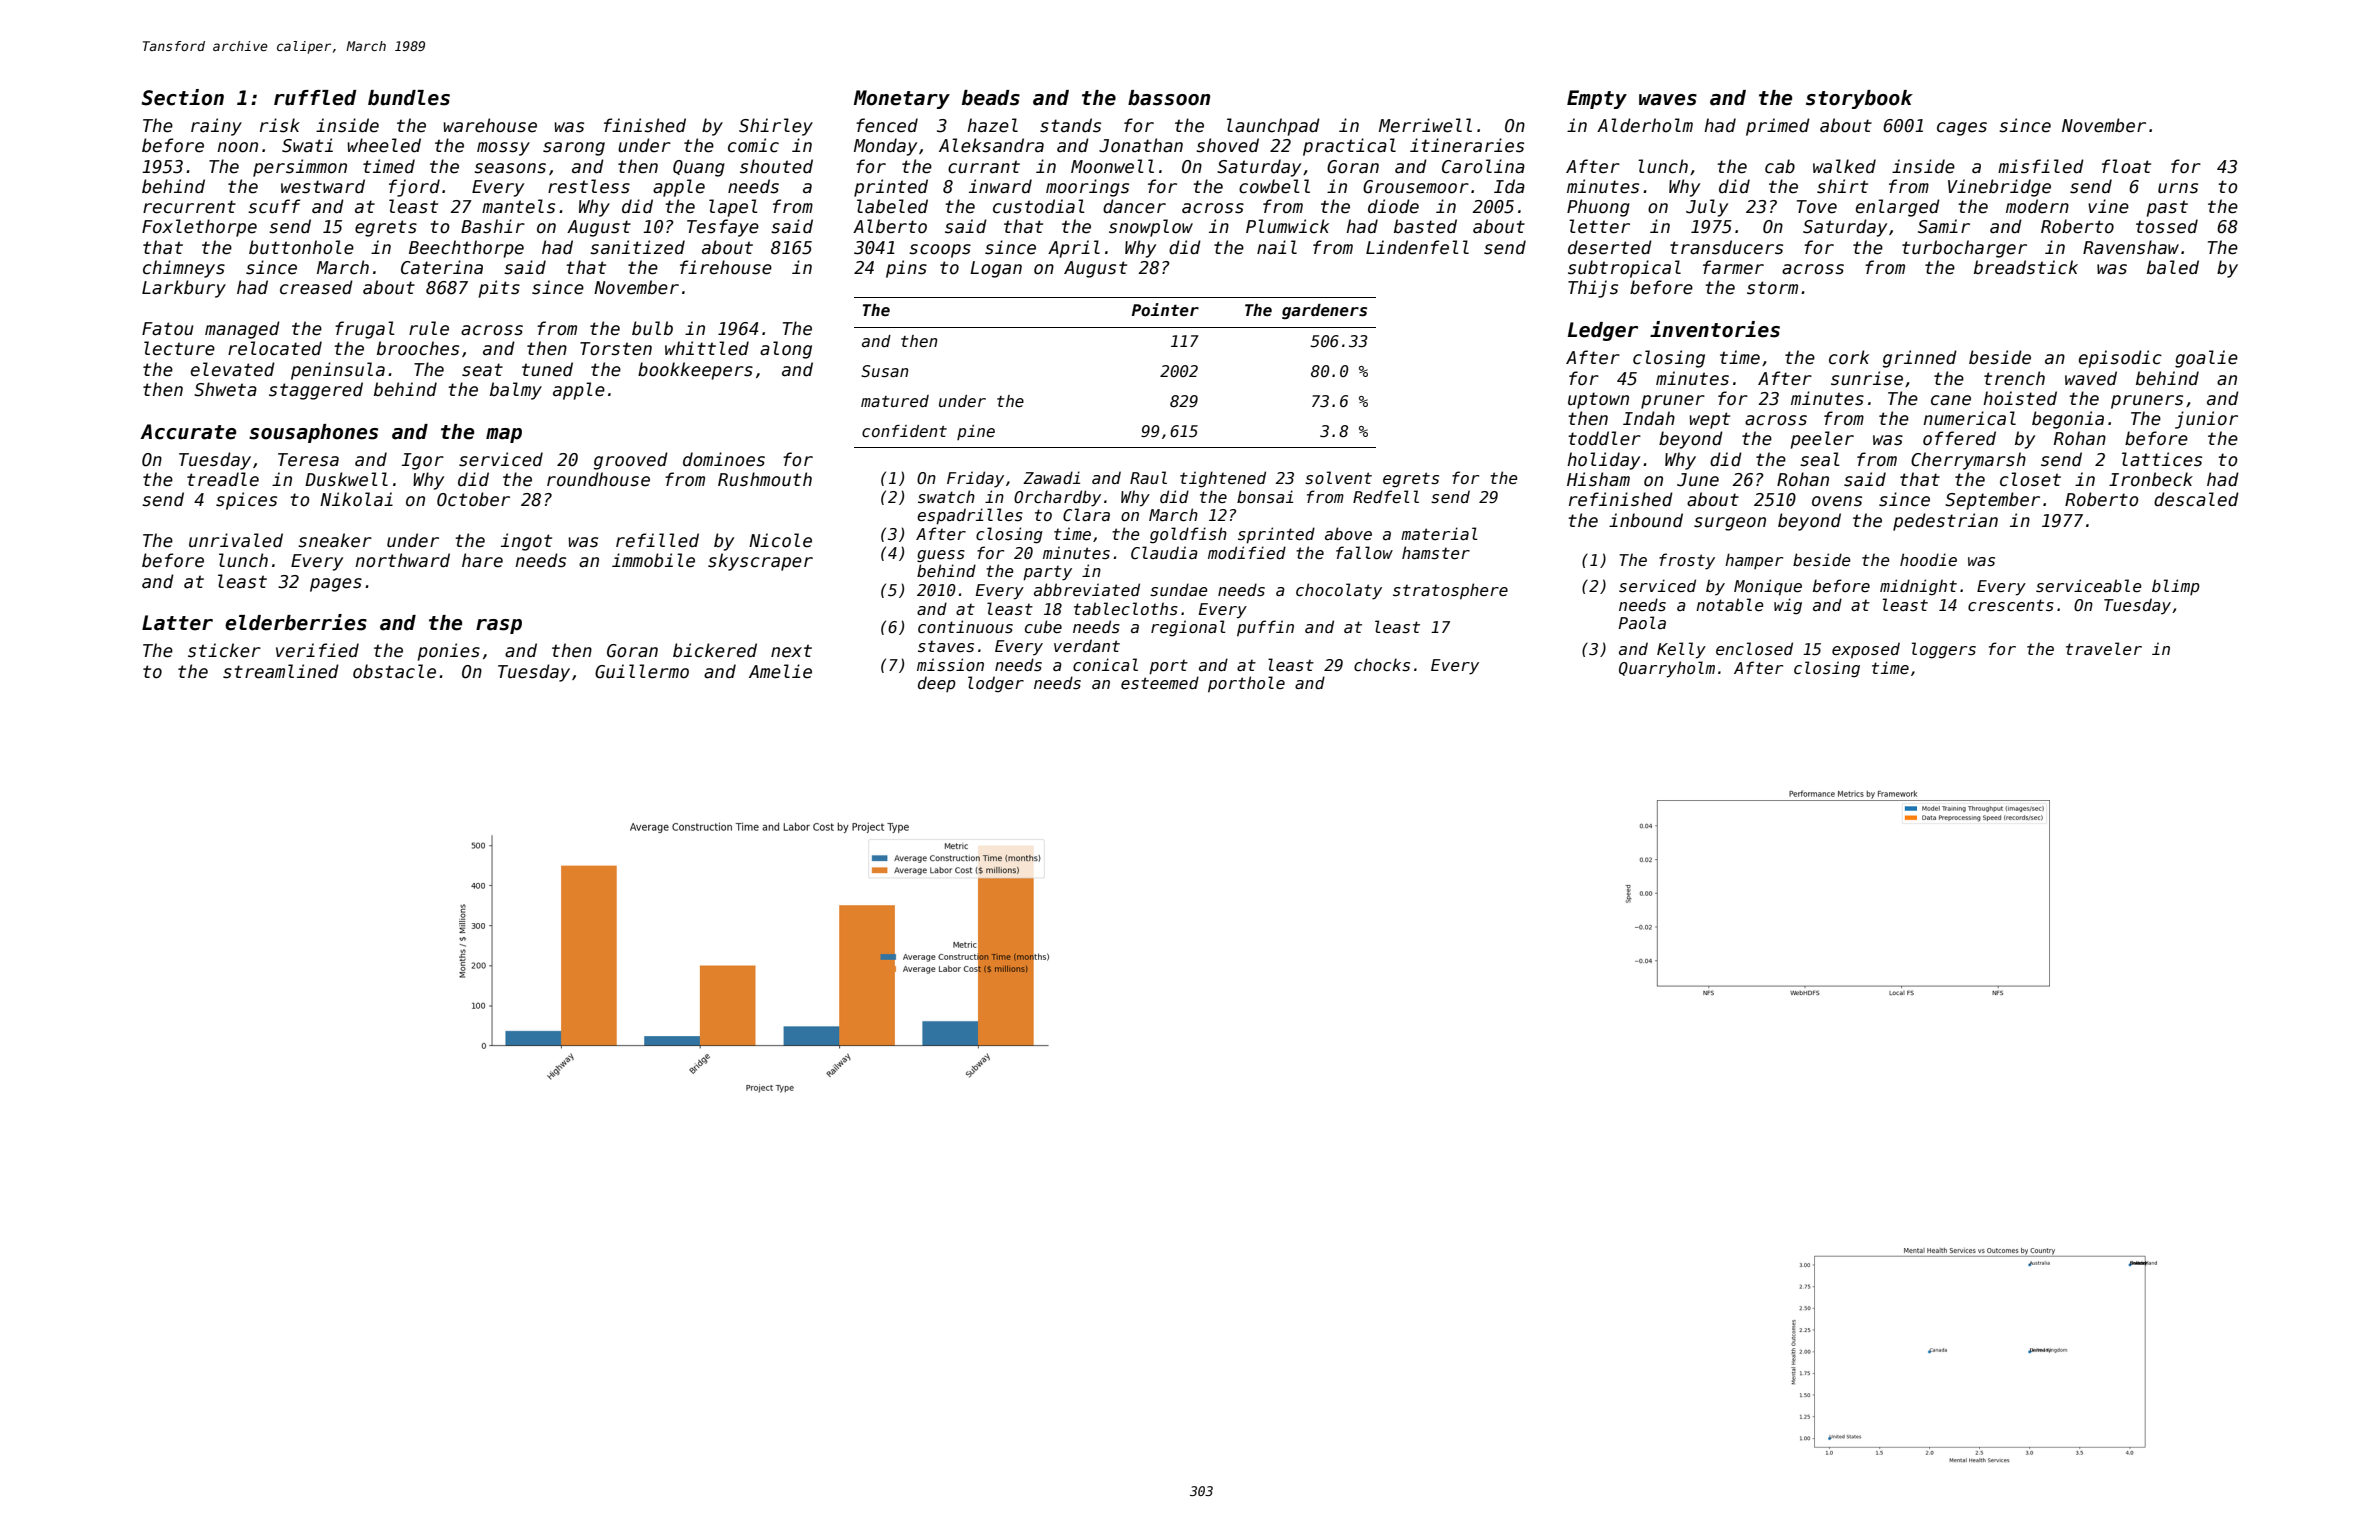 The height and width of the image is (1540, 2380). What do you see at coordinates (1859, 99) in the image?
I see `storybook` at bounding box center [1859, 99].
